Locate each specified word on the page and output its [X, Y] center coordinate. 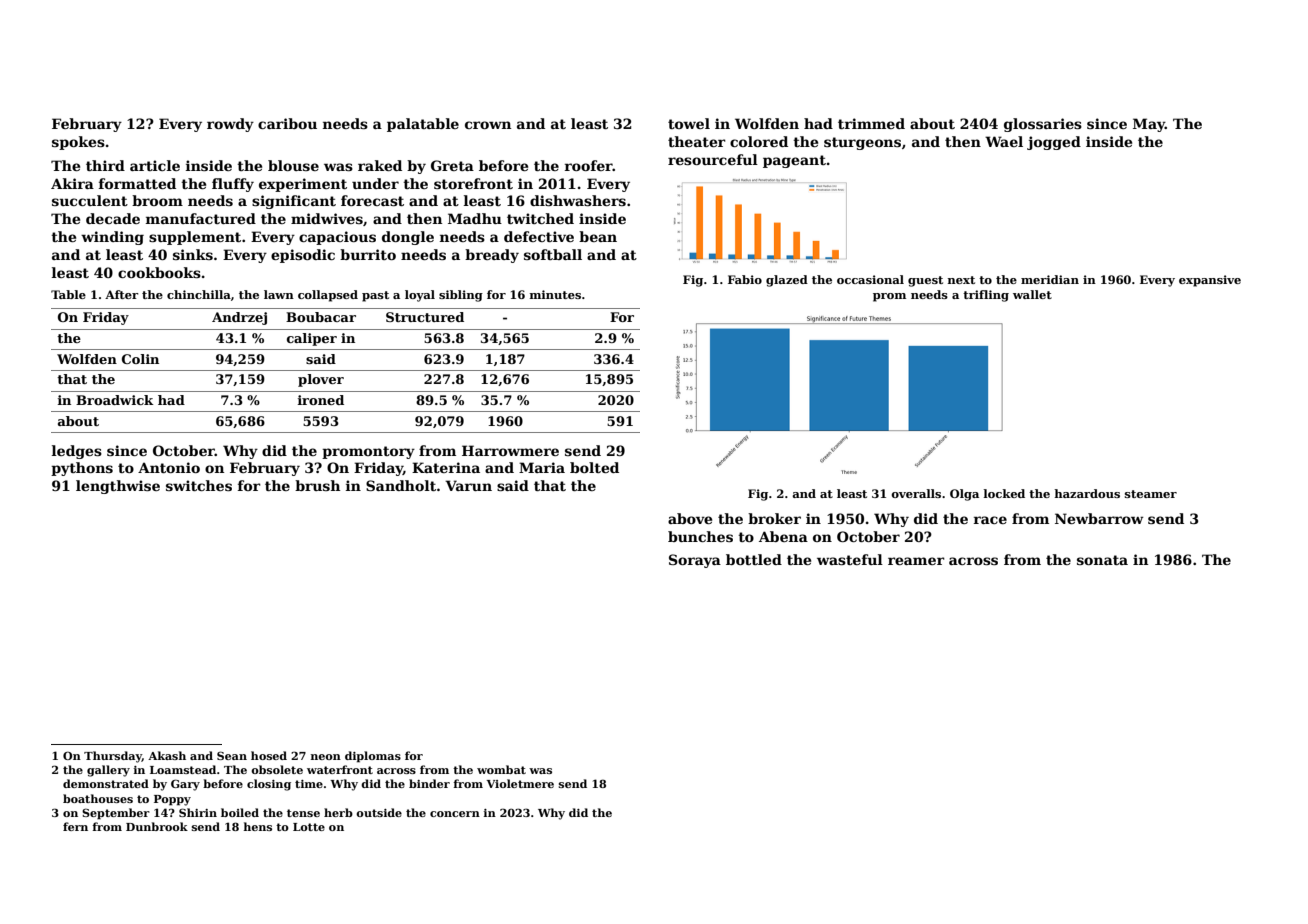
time [309, 784]
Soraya [695, 561]
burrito [368, 254]
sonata [1102, 560]
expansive [1210, 281]
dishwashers [578, 200]
